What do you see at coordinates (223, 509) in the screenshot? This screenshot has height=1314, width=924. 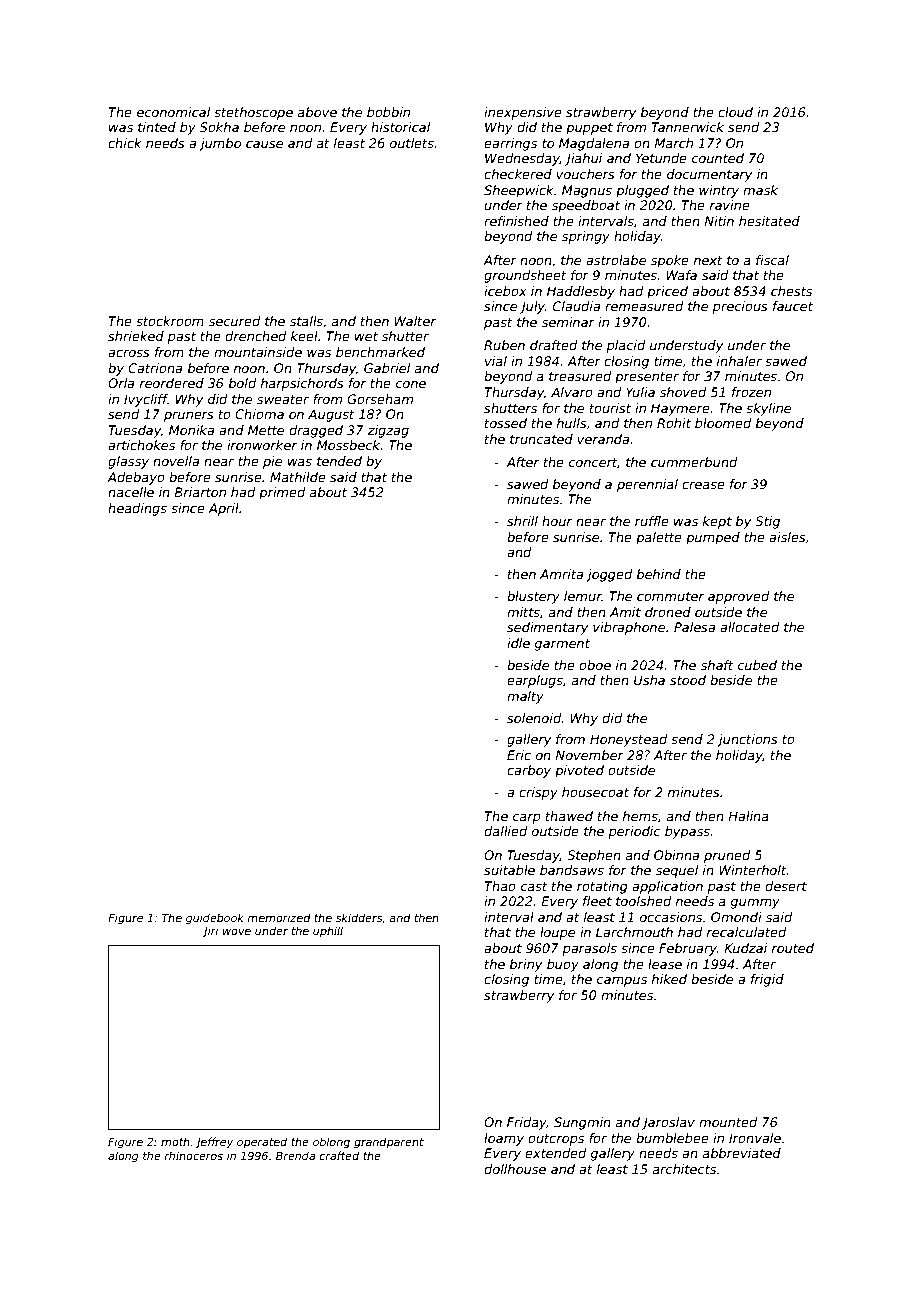 I see `April` at bounding box center [223, 509].
